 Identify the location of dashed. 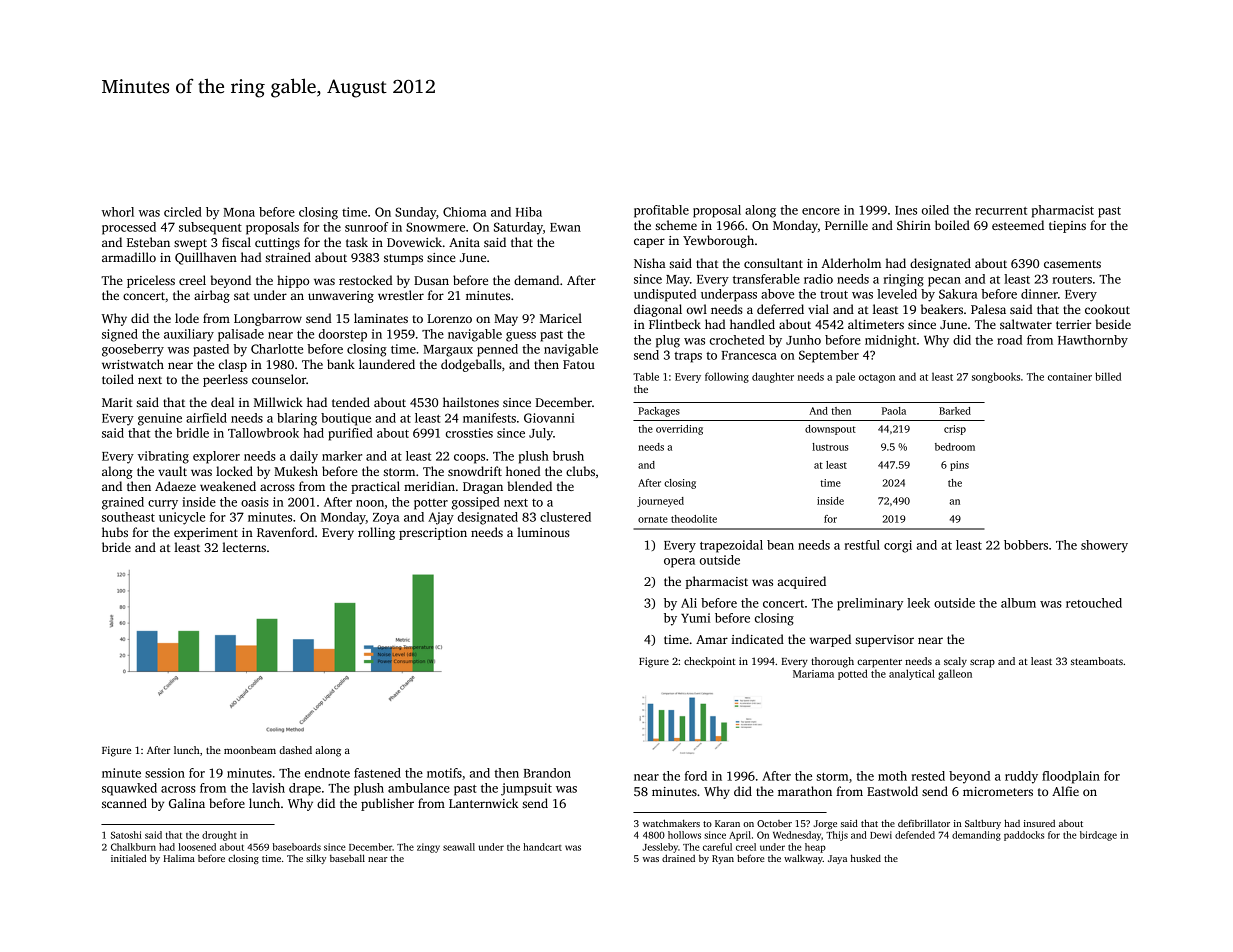
(295, 750).
